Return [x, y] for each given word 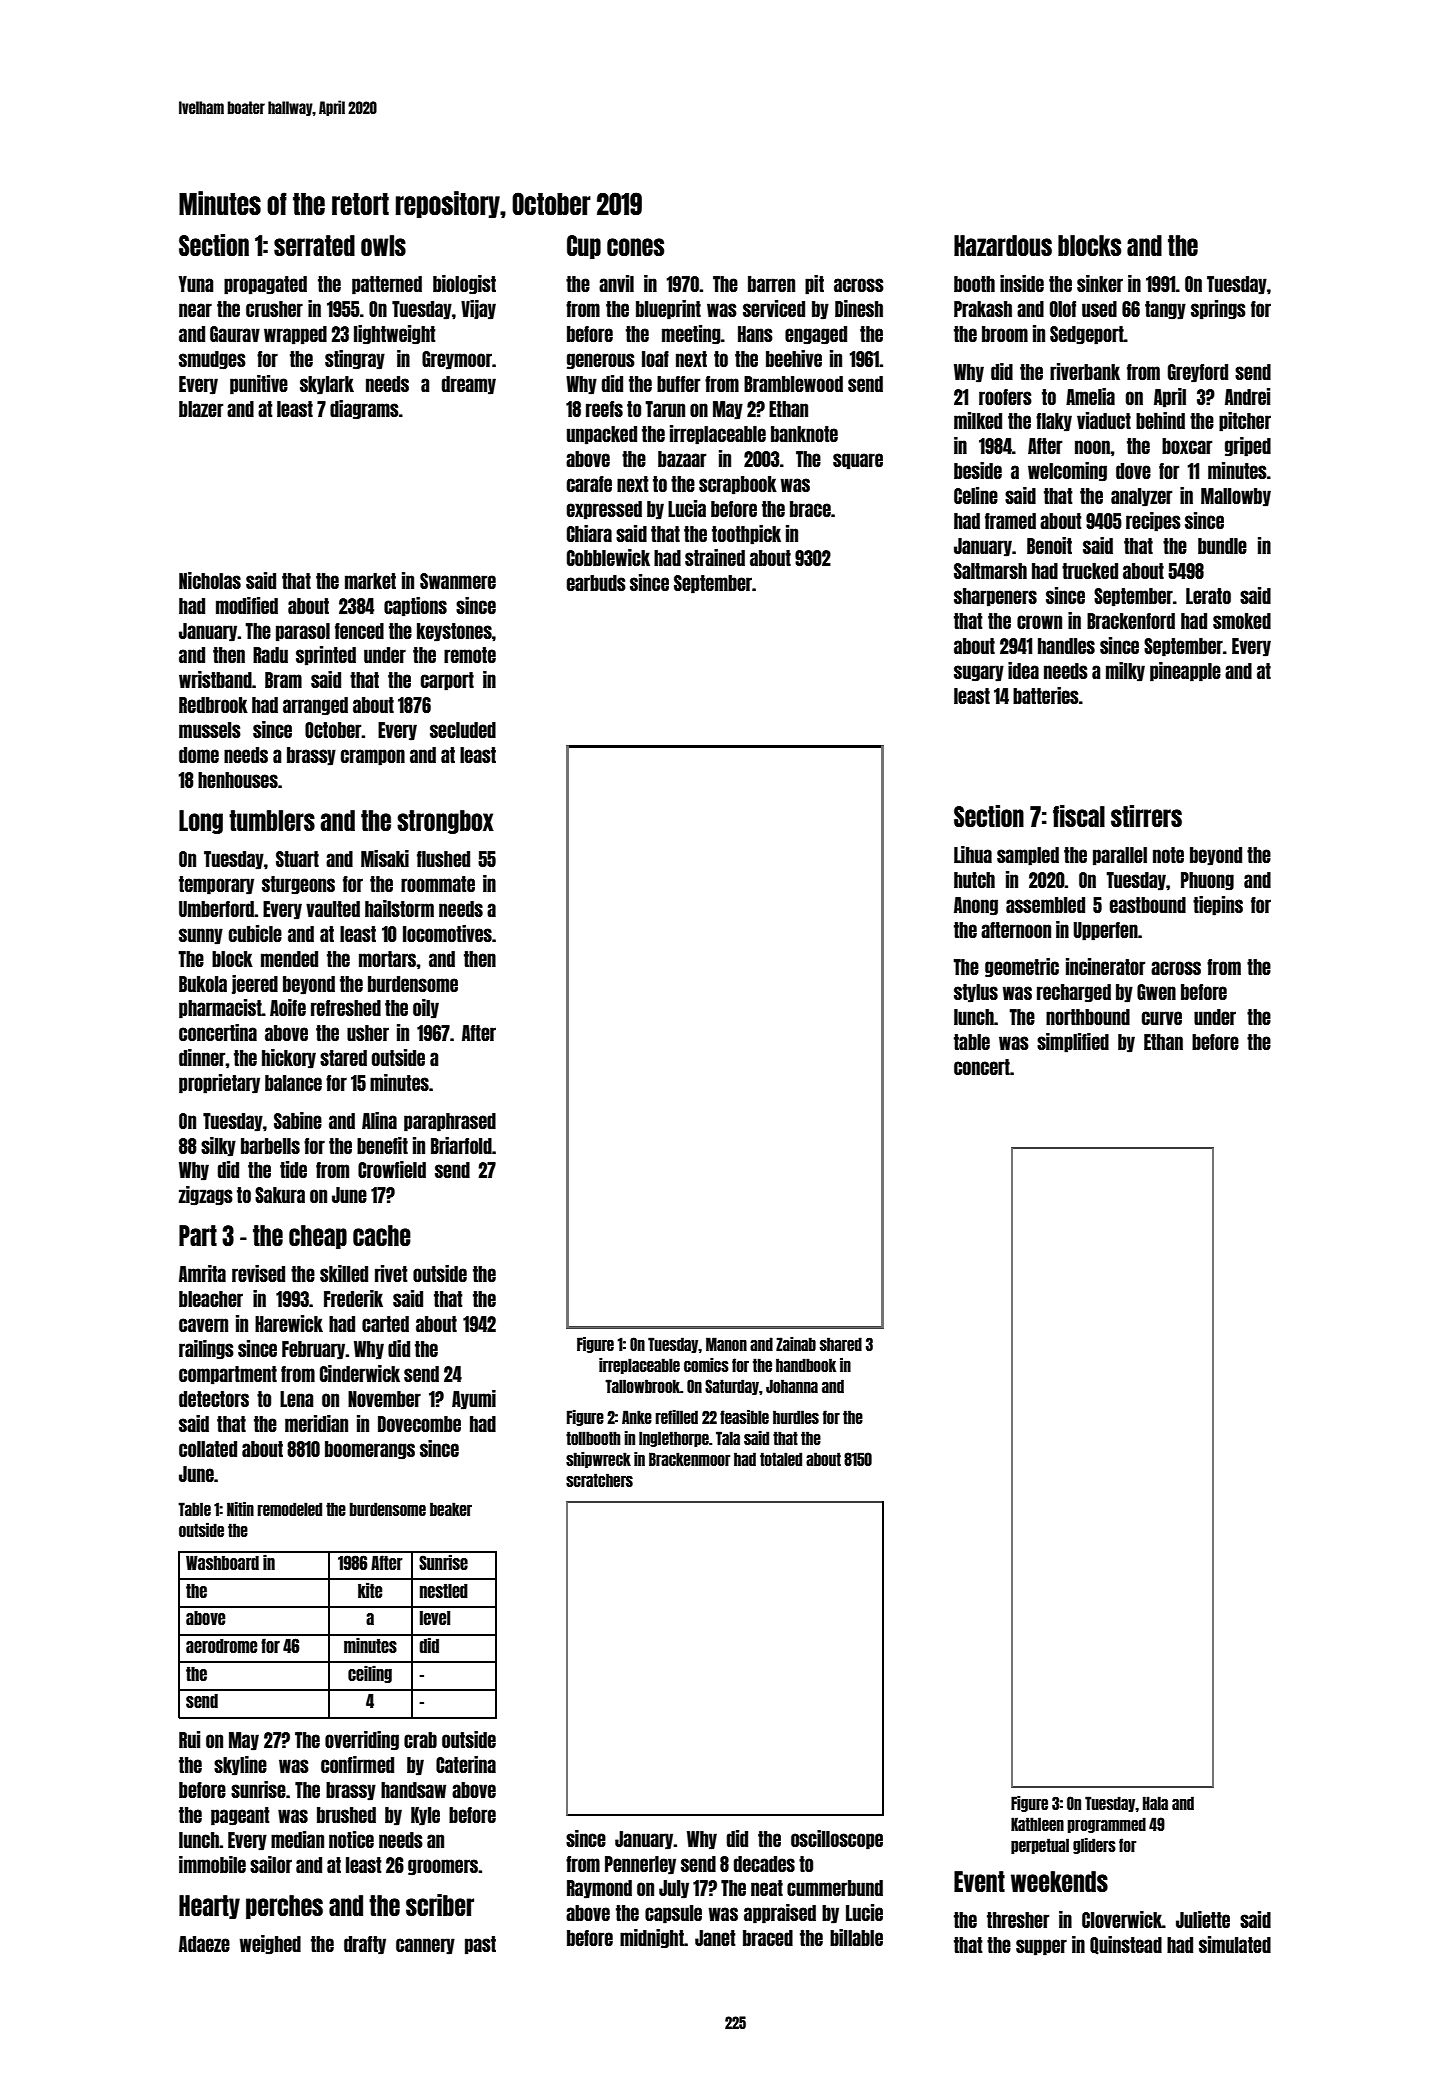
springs [1218, 310]
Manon [726, 1344]
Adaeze [204, 1944]
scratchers [599, 1480]
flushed [443, 859]
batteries [1046, 695]
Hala [1155, 1803]
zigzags [206, 1196]
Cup [584, 247]
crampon [373, 757]
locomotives [447, 933]
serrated [314, 245]
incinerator [1105, 966]
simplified [1073, 1043]
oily [426, 1009]
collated [208, 1449]
